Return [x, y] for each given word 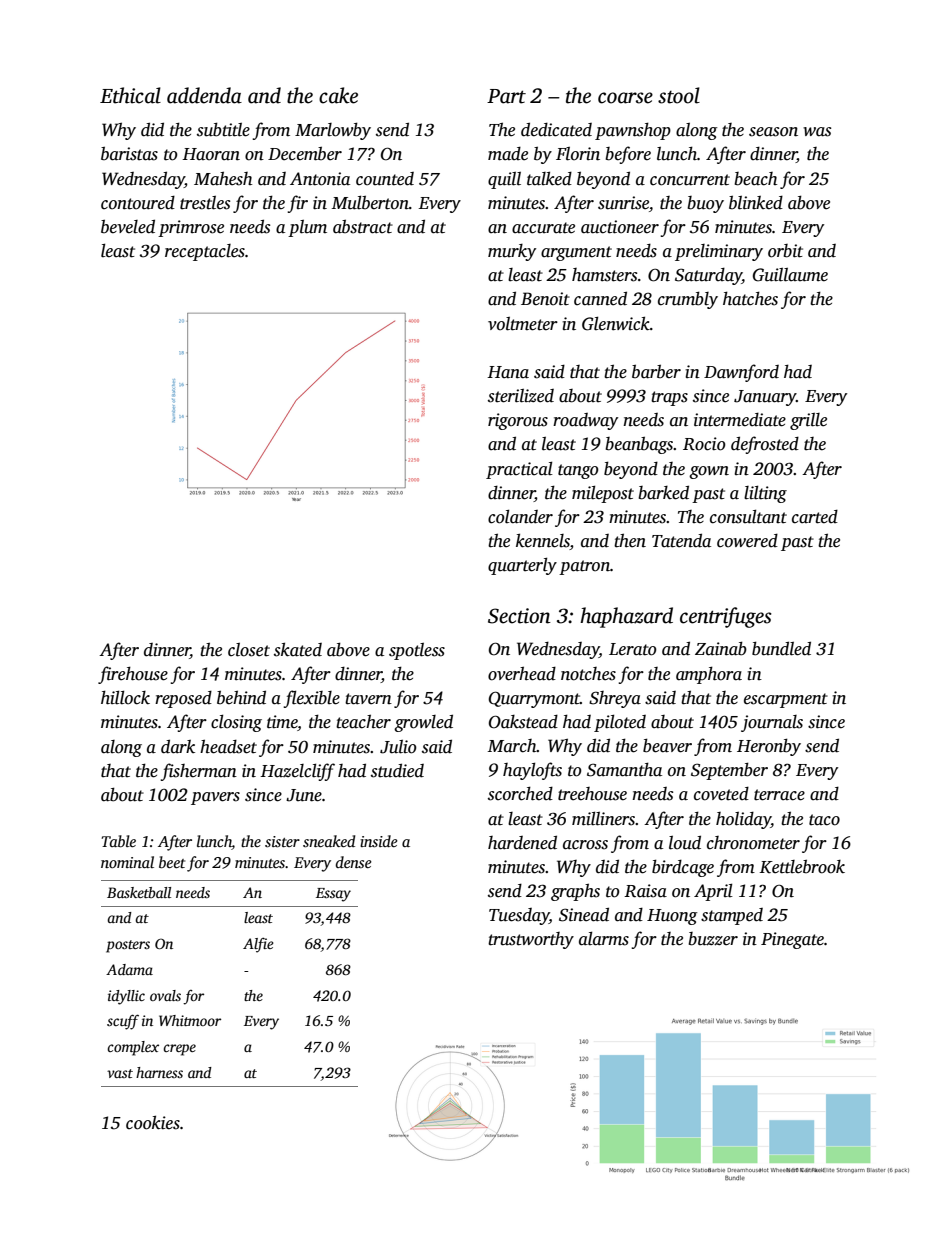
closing [236, 723]
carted [815, 517]
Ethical [130, 95]
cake [338, 95]
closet [249, 650]
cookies [153, 1122]
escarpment [786, 700]
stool [679, 95]
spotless [417, 651]
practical [519, 470]
